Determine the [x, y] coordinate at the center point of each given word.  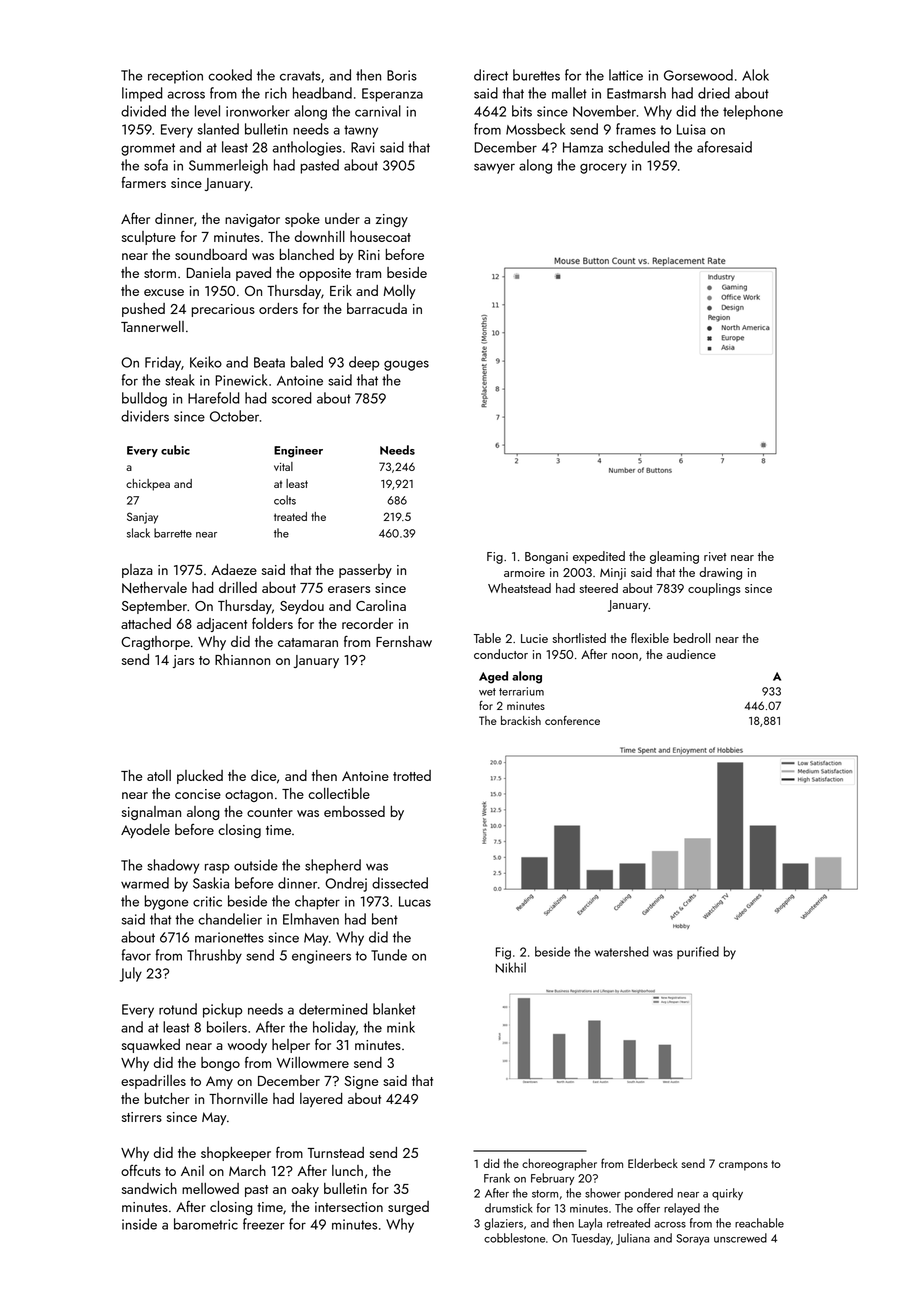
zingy [392, 220]
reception [175, 77]
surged [408, 1208]
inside [139, 1224]
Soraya [692, 1239]
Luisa [691, 129]
